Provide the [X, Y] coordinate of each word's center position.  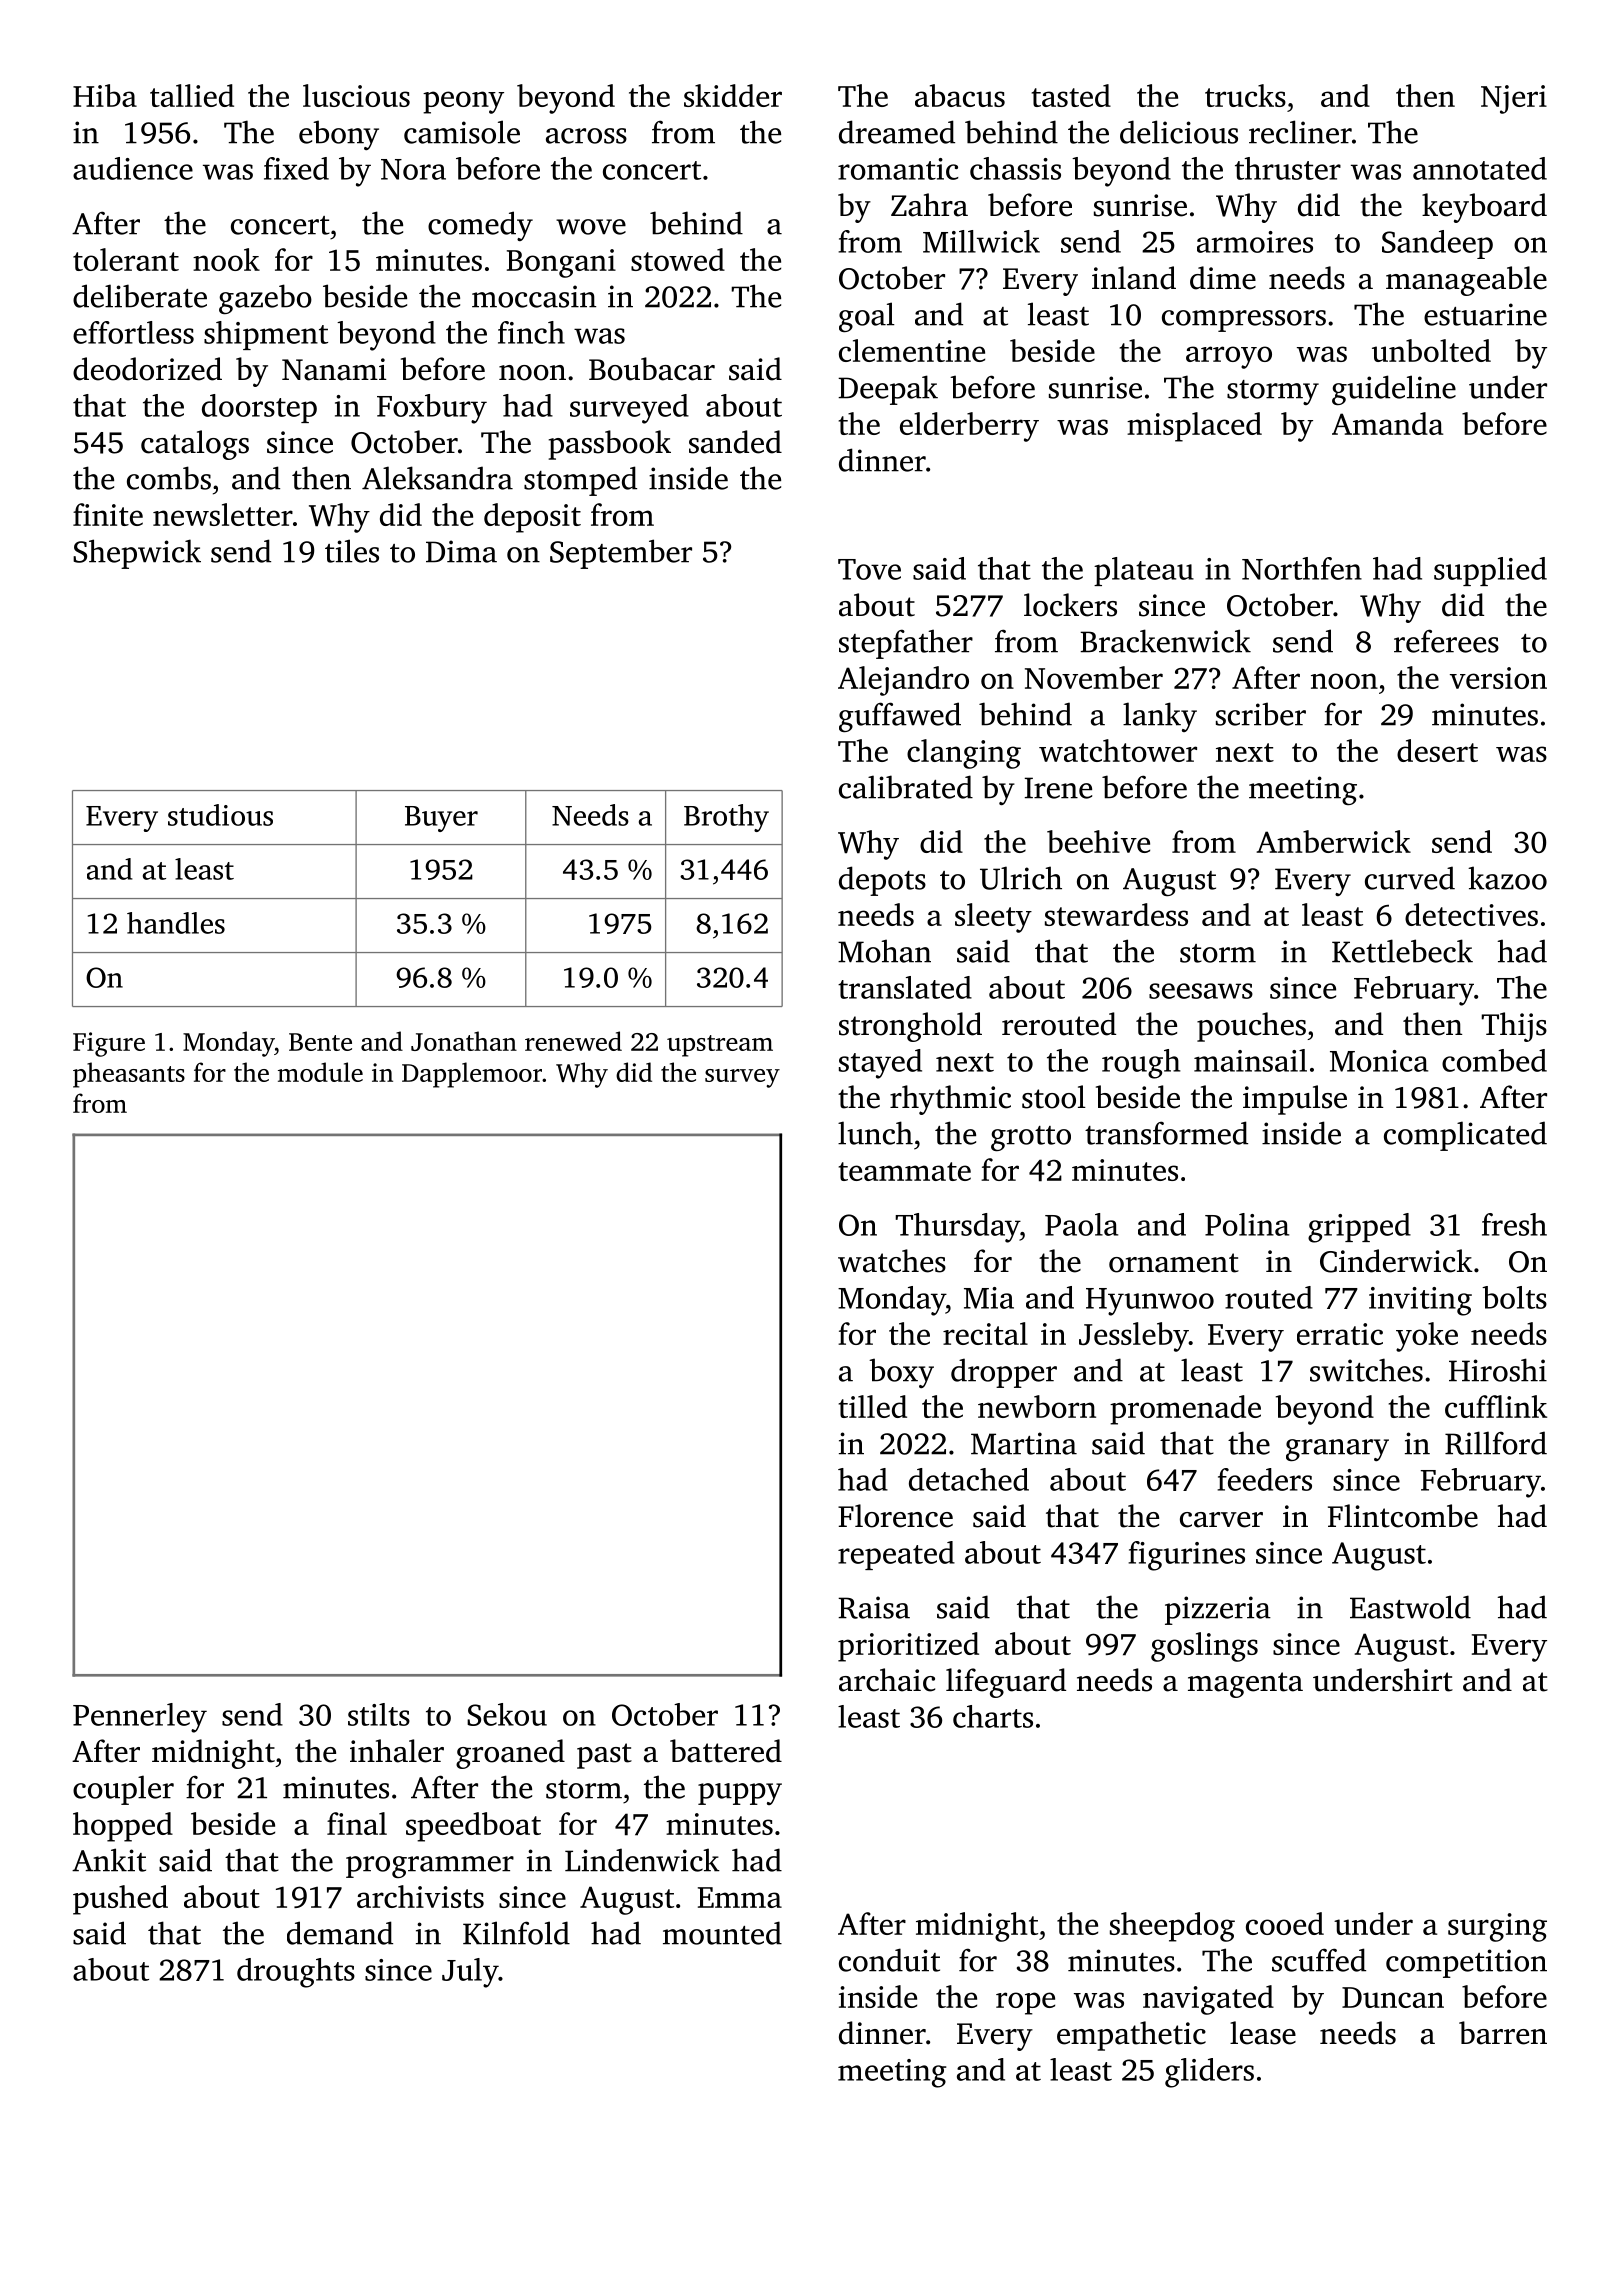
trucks [1245, 95]
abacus [960, 95]
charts [993, 1716]
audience [133, 168]
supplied [1490, 571]
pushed [120, 1900]
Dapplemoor [472, 1075]
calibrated [906, 787]
